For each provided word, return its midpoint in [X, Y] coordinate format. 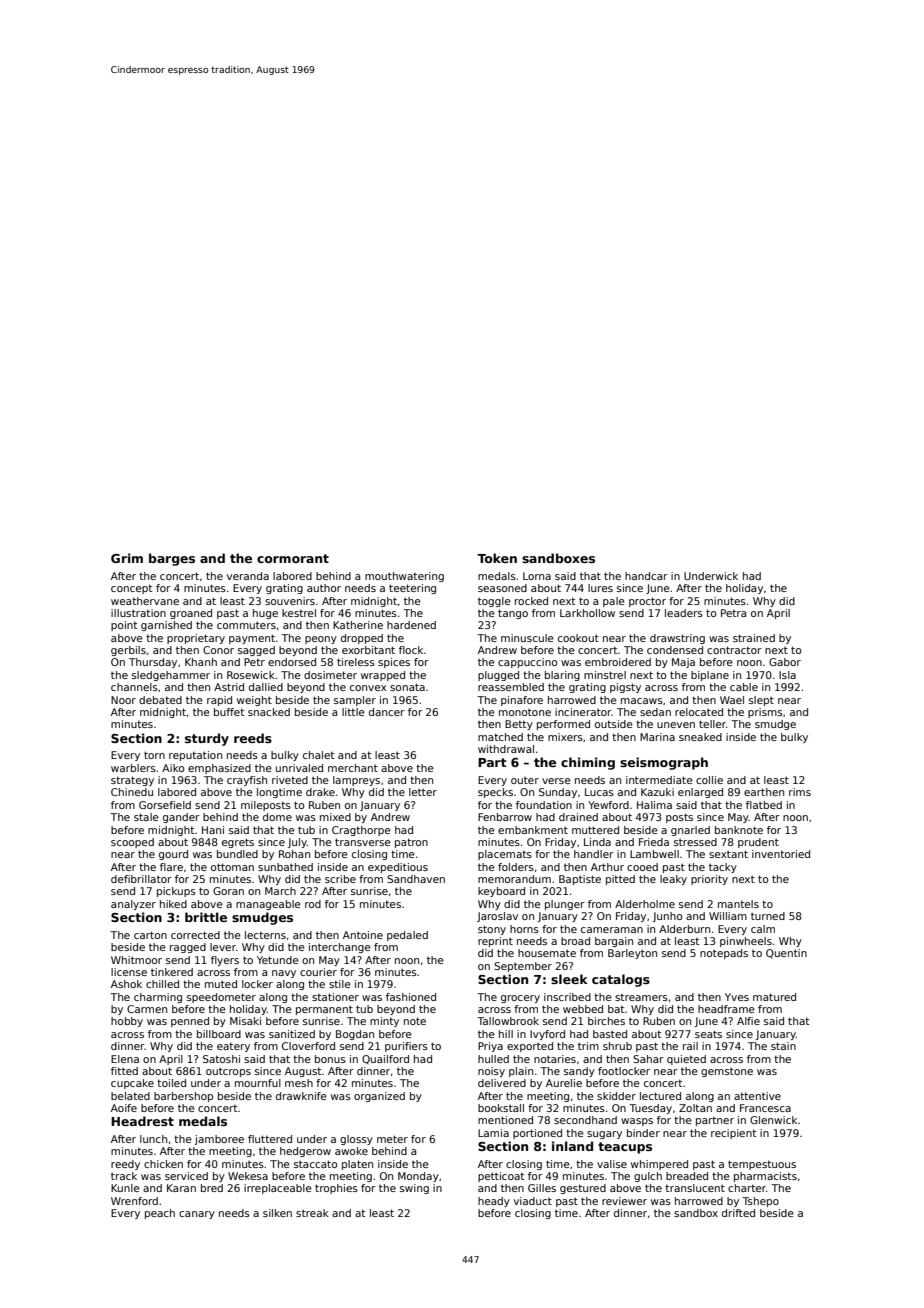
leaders [684, 613]
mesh [299, 1083]
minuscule [527, 638]
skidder [616, 1096]
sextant [728, 854]
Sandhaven [416, 879]
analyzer [133, 905]
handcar [646, 576]
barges [172, 559]
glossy [356, 1140]
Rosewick [251, 675]
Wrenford [134, 1201]
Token [497, 558]
